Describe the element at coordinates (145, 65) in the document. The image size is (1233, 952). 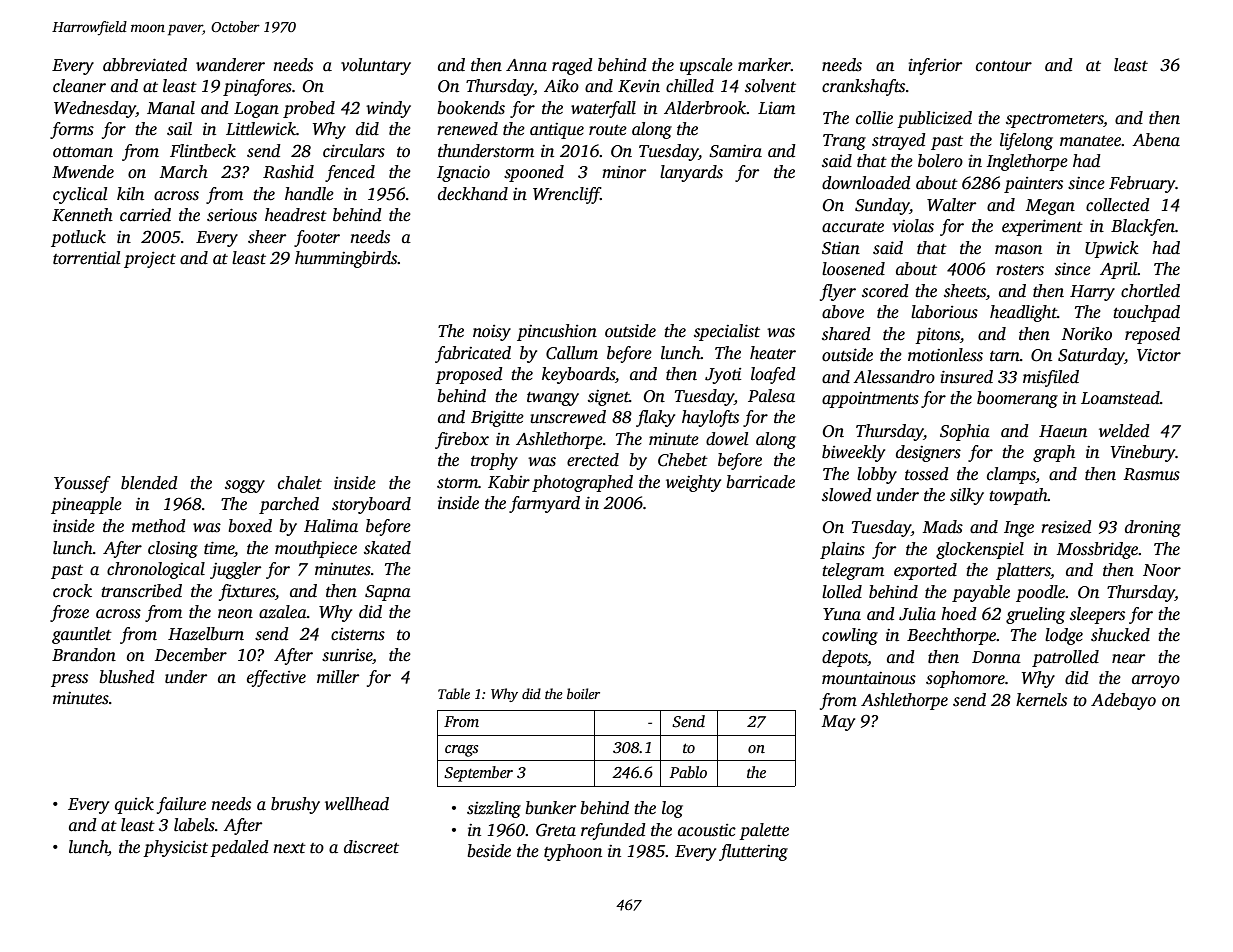
I see `abbreviated` at that location.
